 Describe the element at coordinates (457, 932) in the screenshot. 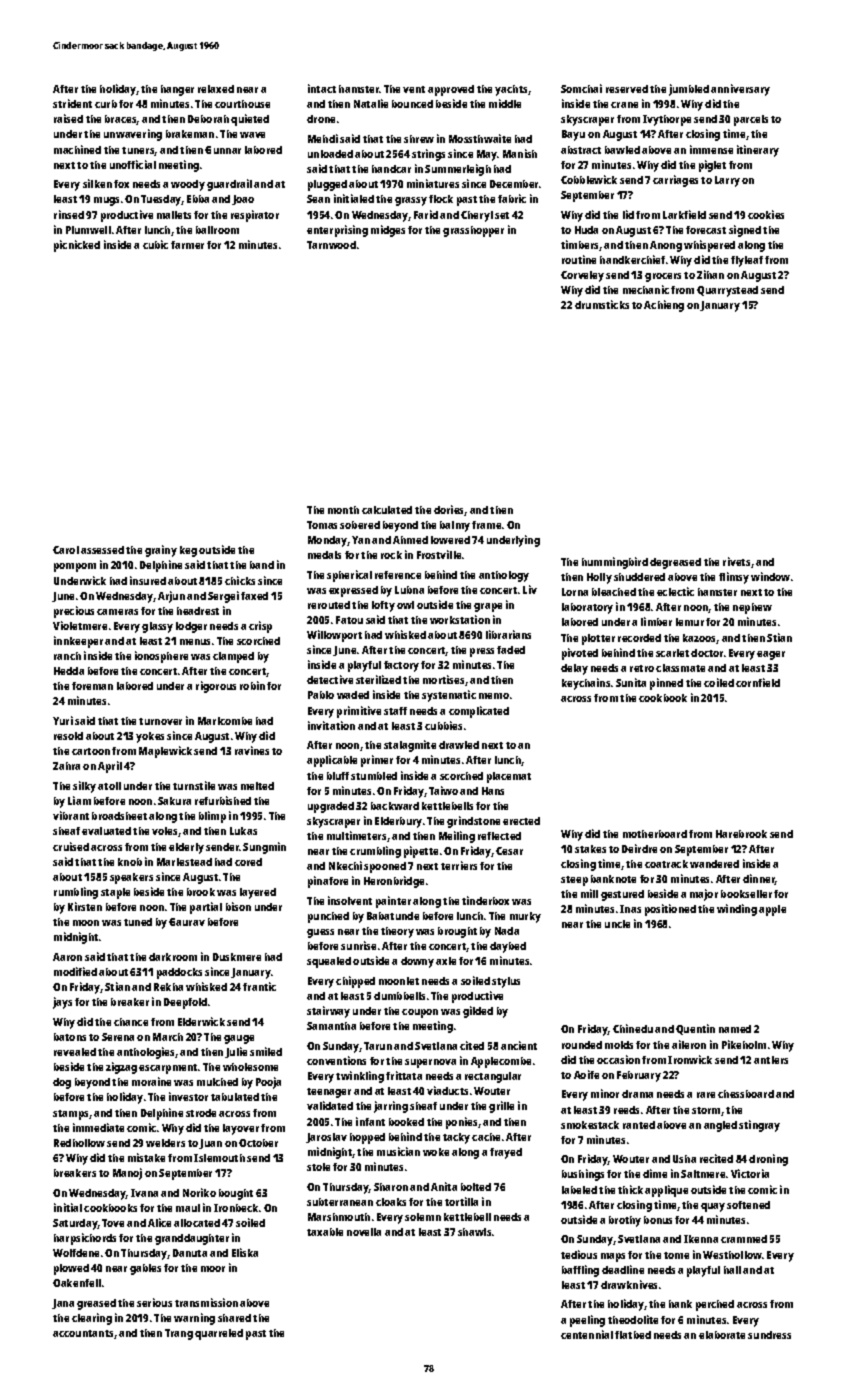

I see `brought` at that location.
